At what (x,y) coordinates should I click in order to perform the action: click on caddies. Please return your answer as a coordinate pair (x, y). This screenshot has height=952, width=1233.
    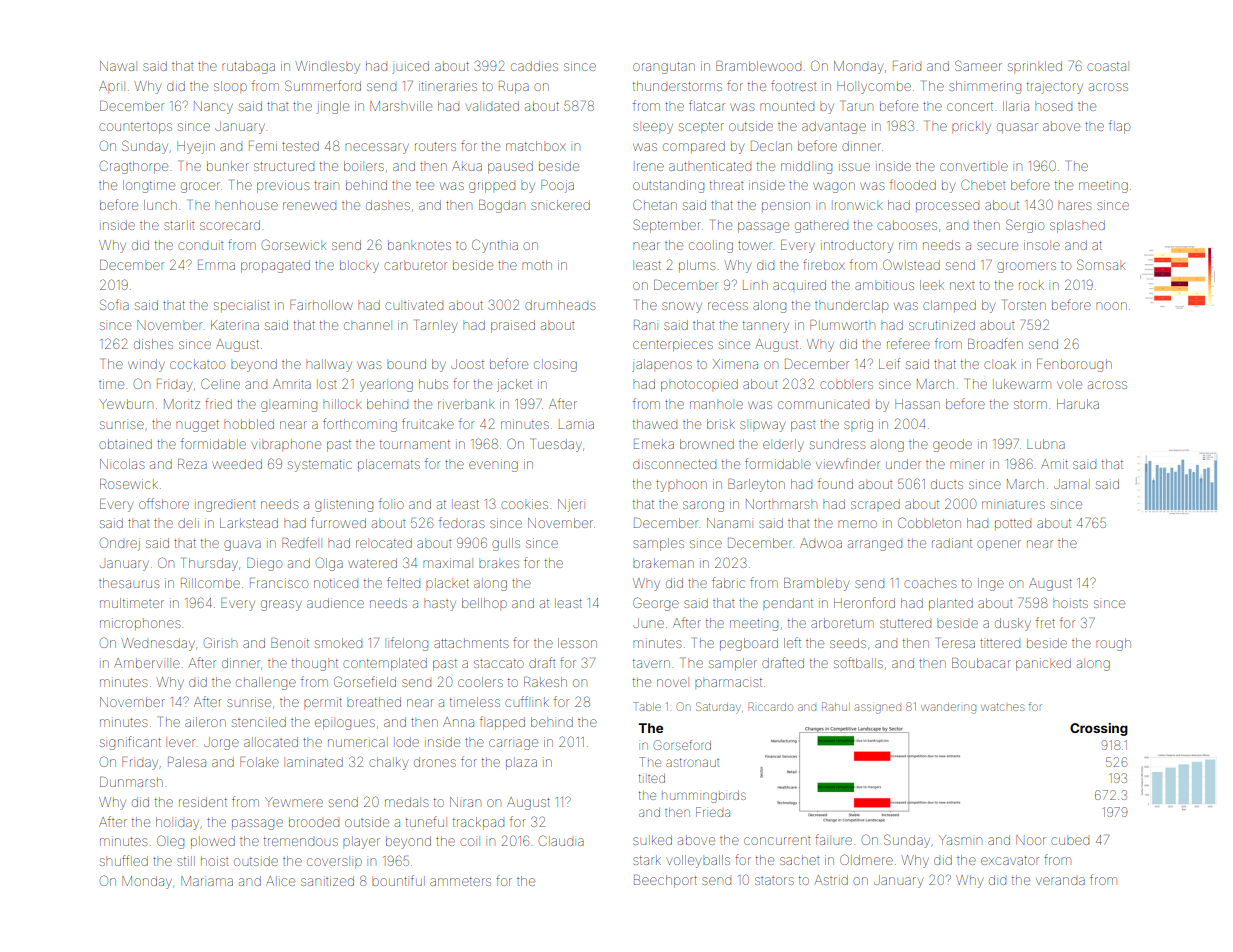
    Looking at the image, I should click on (534, 66).
